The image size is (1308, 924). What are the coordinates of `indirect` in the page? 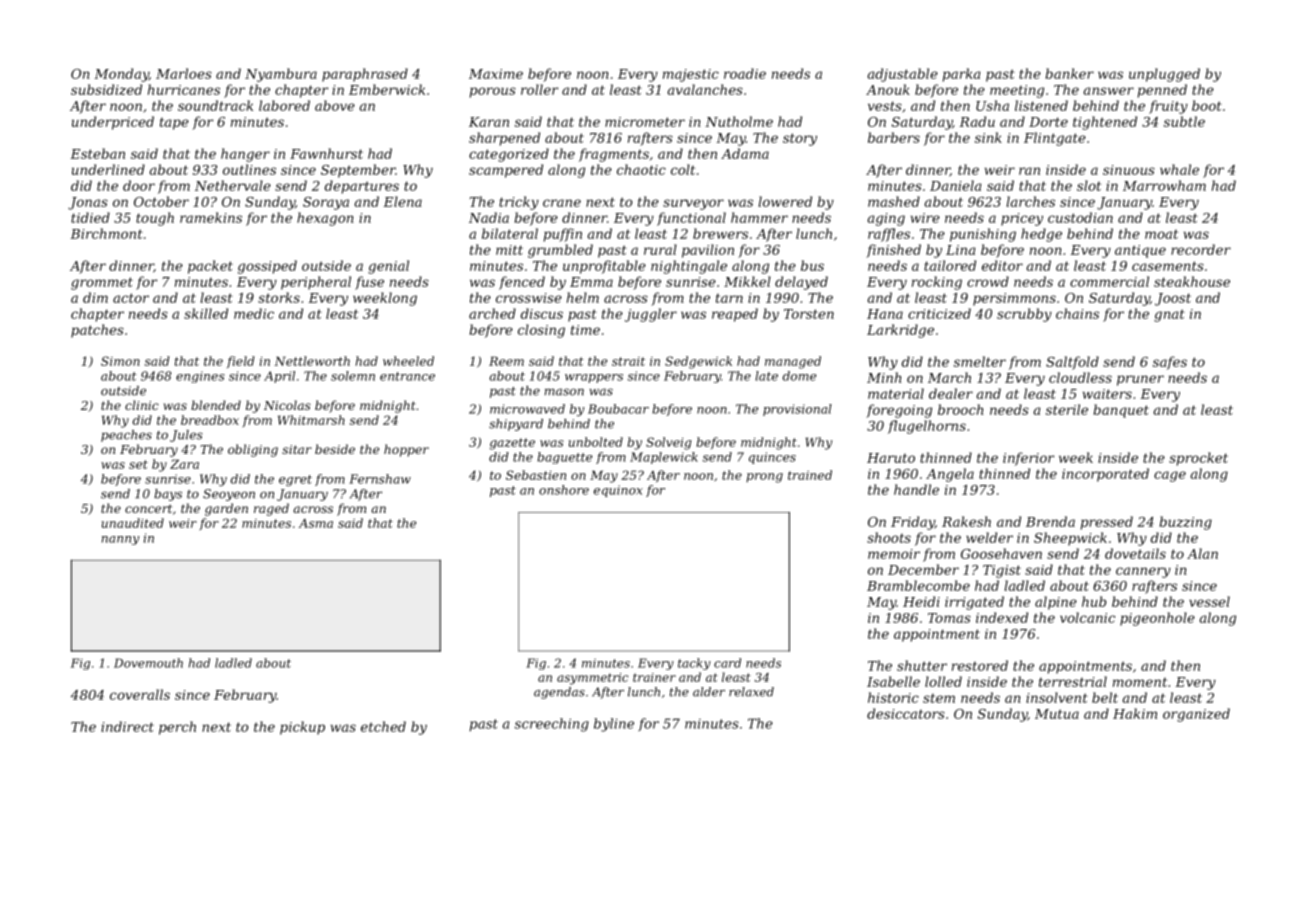 It's located at (127, 726).
